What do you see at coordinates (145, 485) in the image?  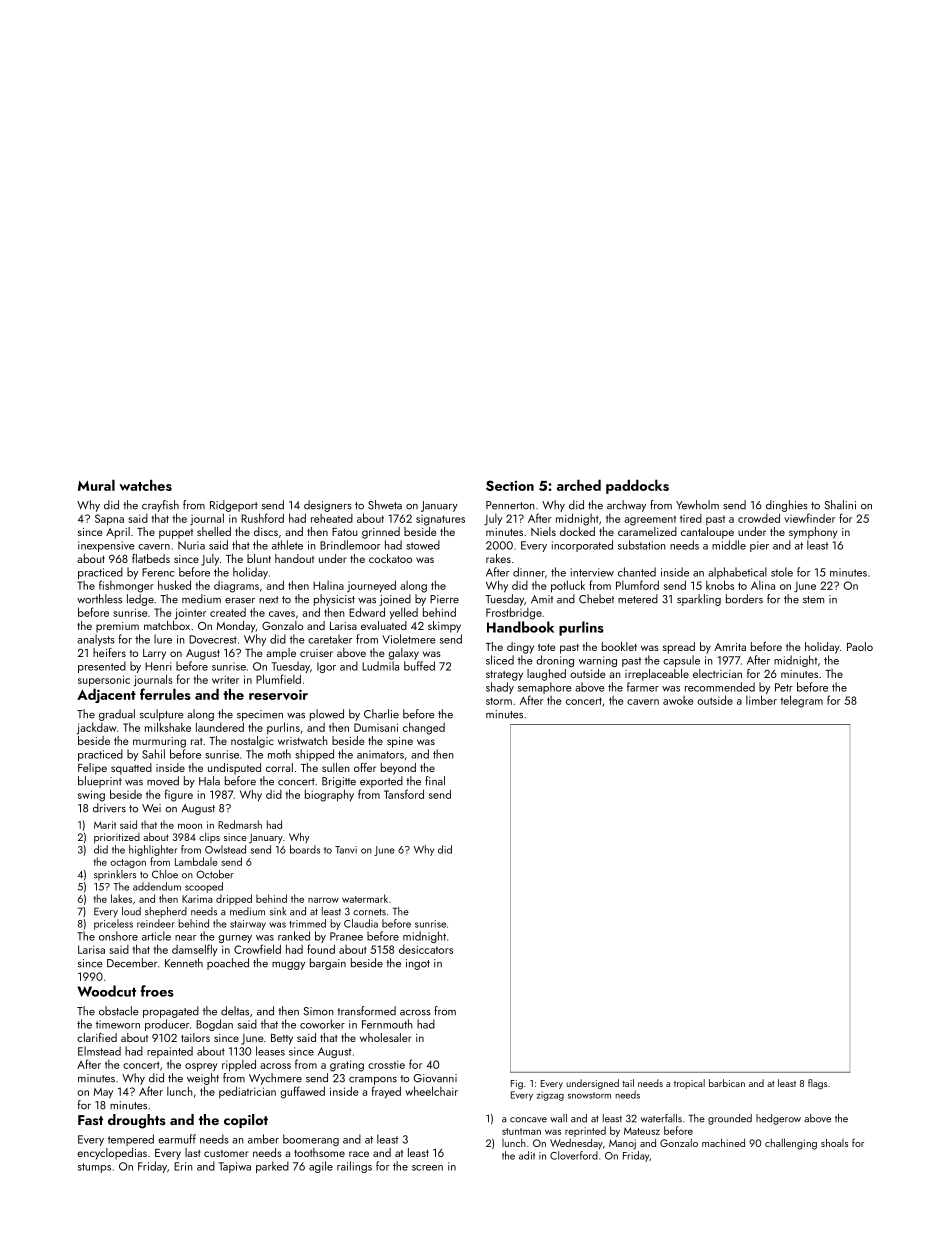 I see `watches` at bounding box center [145, 485].
